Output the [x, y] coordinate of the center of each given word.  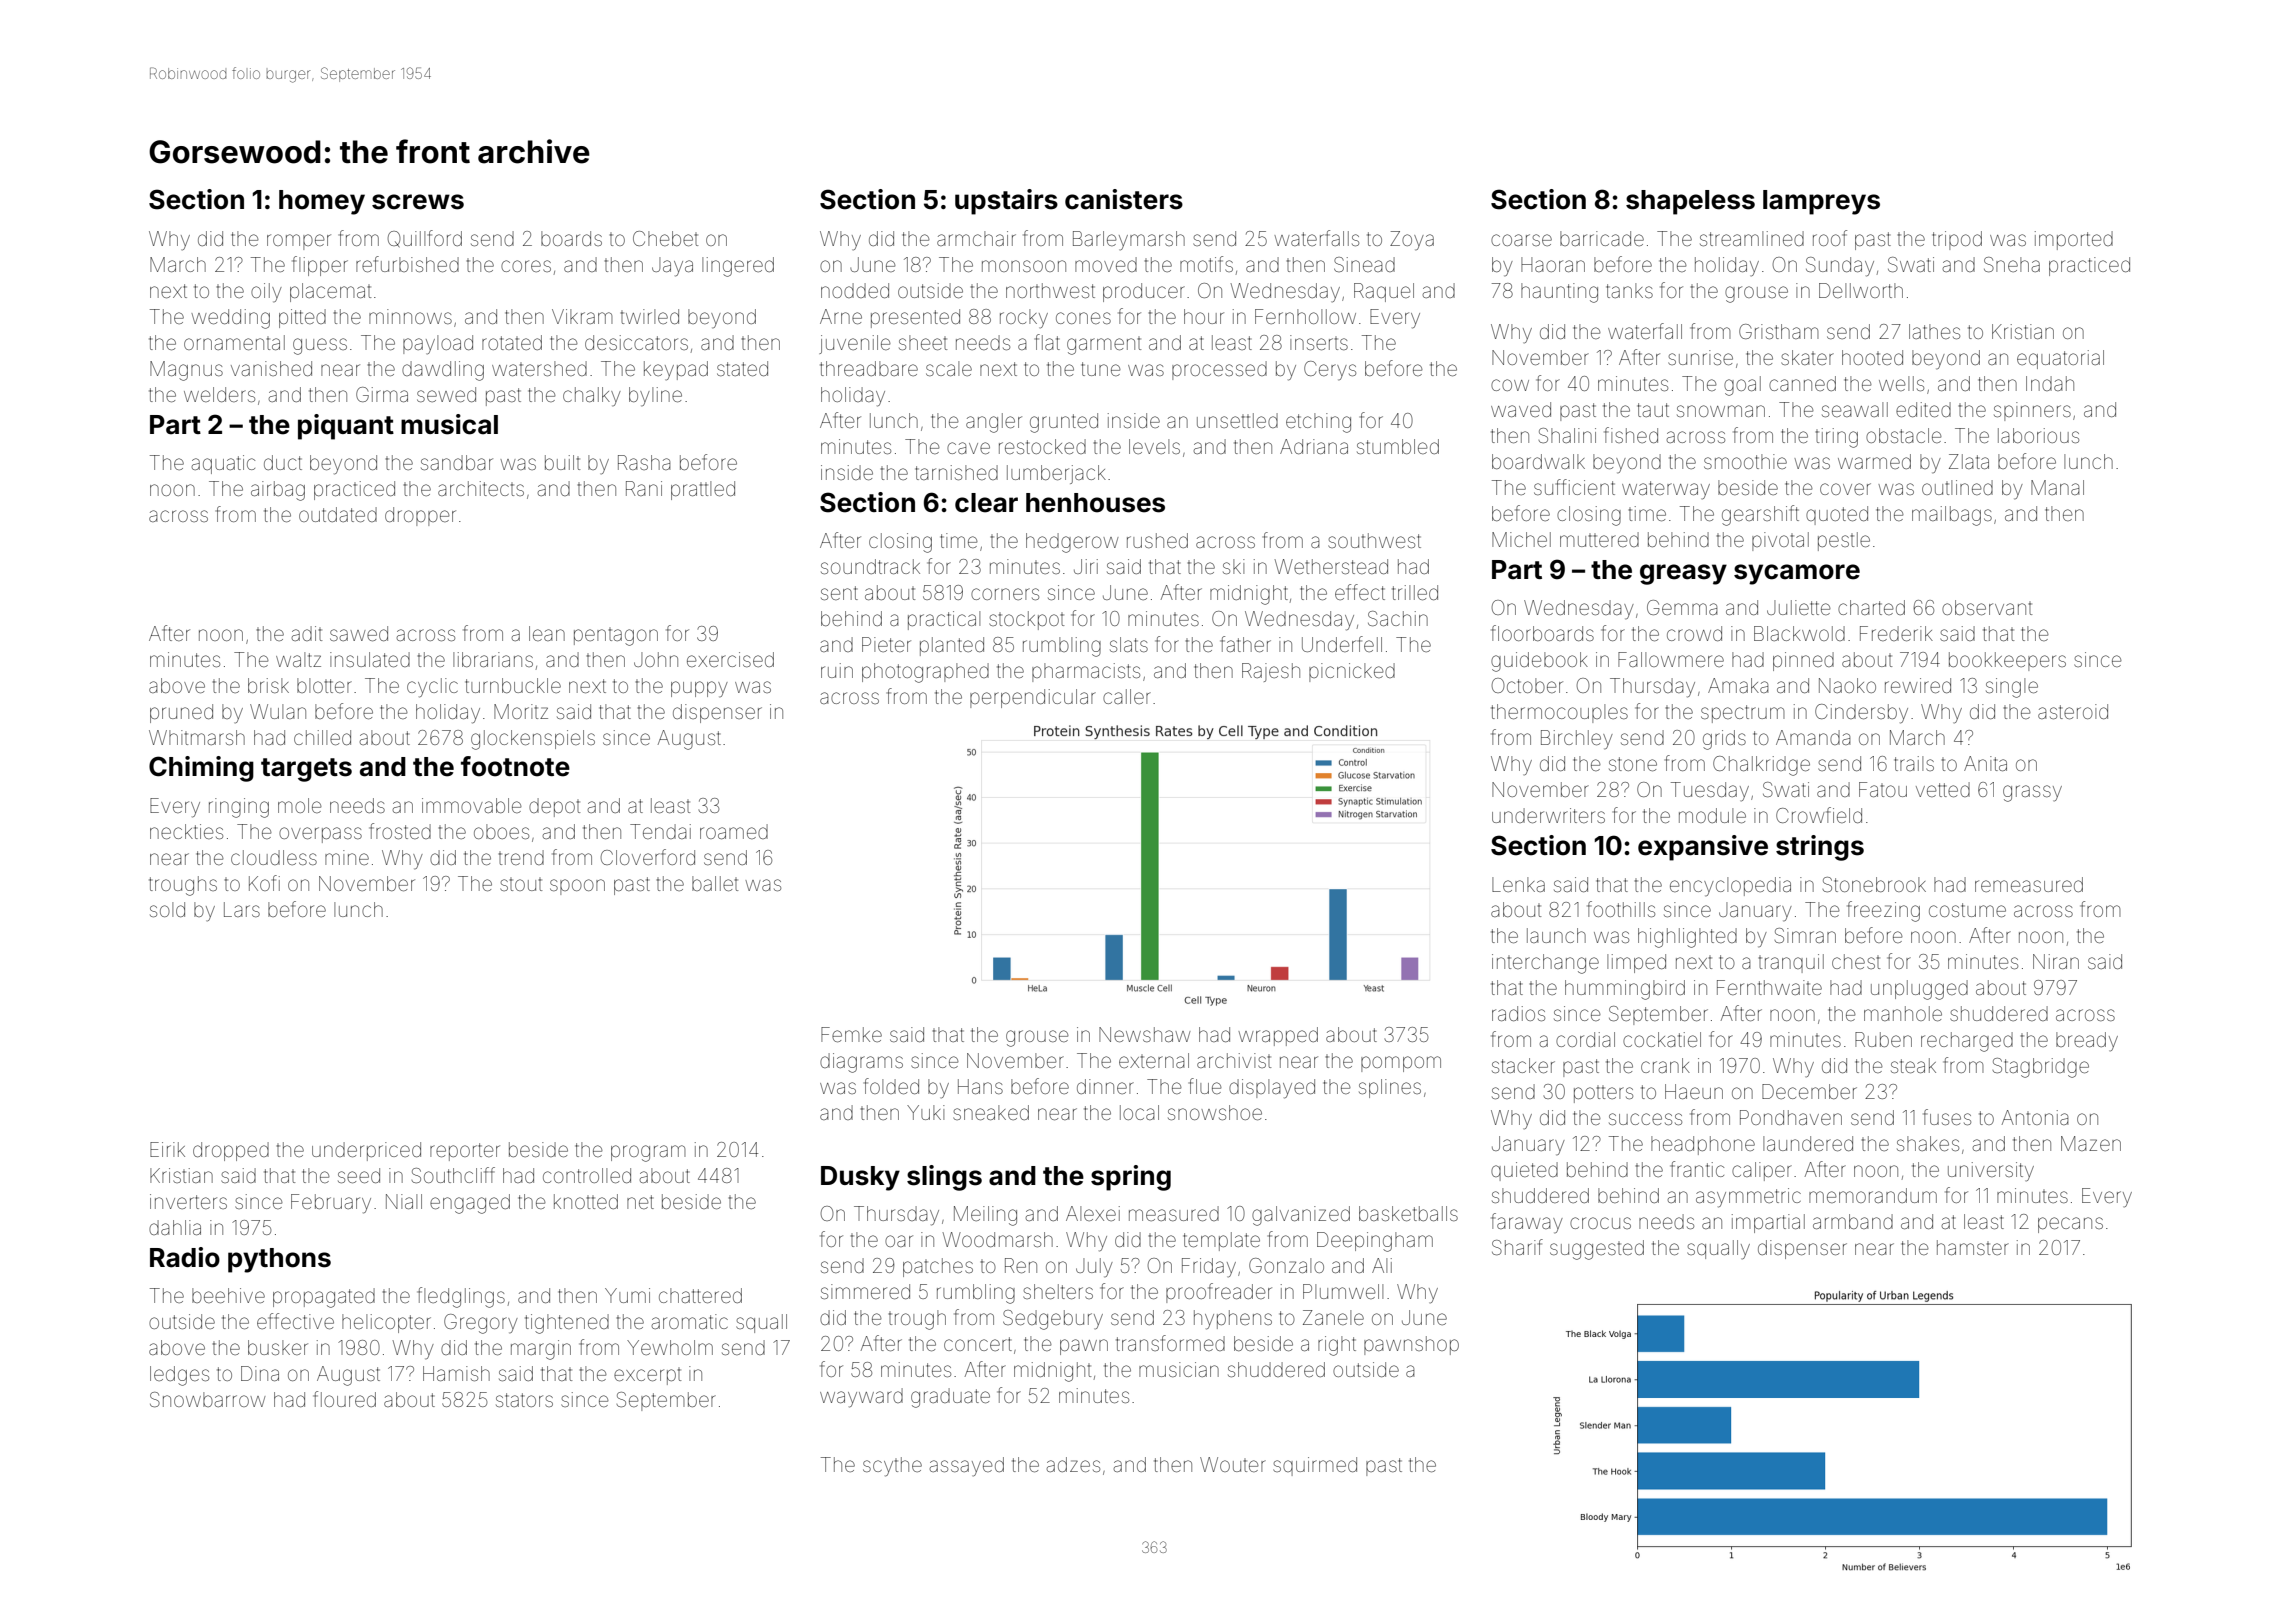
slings [944, 1178]
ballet [715, 883]
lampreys [1821, 202]
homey [322, 202]
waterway [1666, 490]
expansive [1703, 848]
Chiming [201, 769]
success [1645, 1119]
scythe [892, 1467]
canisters [1124, 199]
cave [968, 448]
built [562, 462]
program [648, 1153]
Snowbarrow [208, 1399]
